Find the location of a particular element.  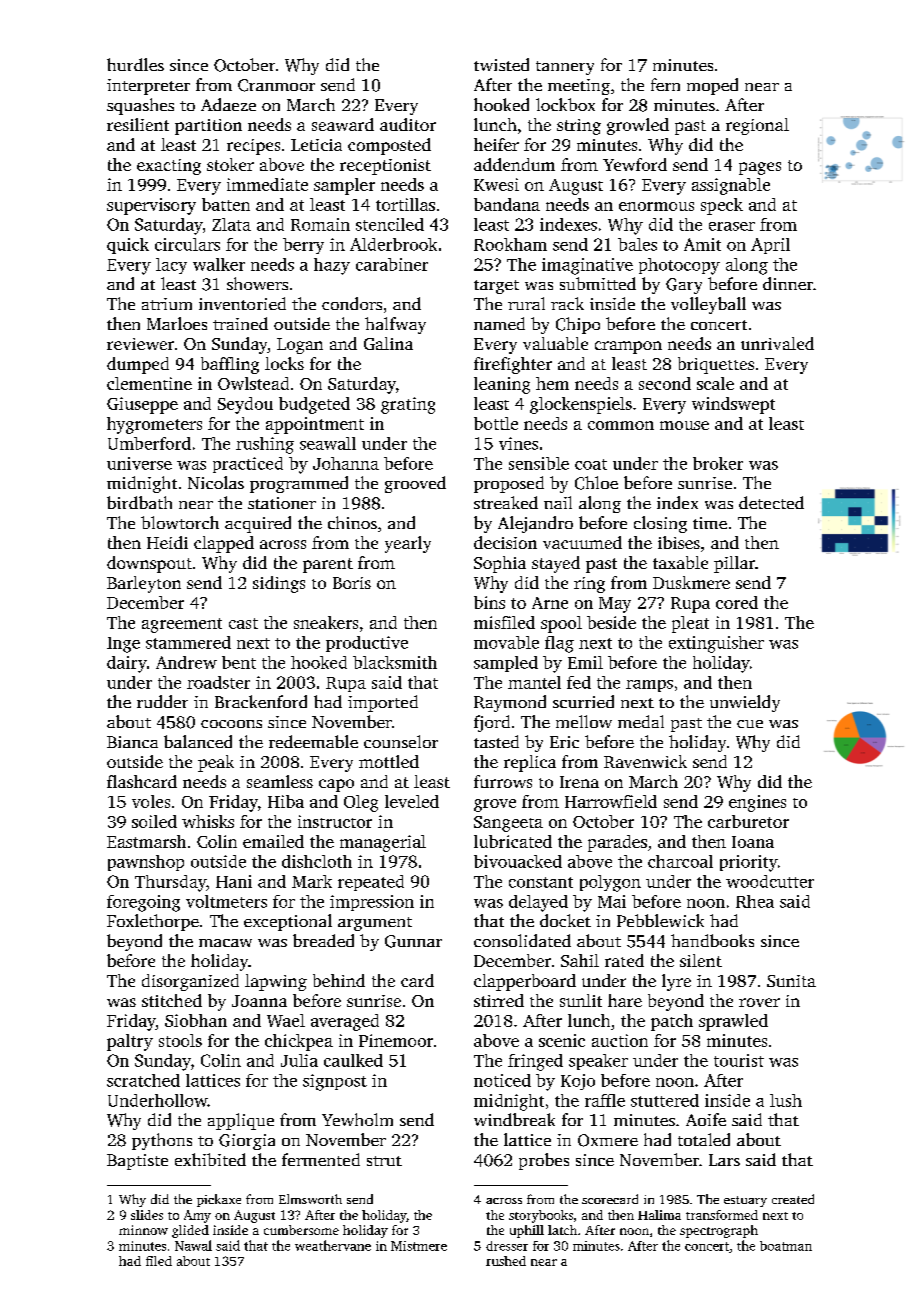

lush is located at coordinates (786, 1100).
